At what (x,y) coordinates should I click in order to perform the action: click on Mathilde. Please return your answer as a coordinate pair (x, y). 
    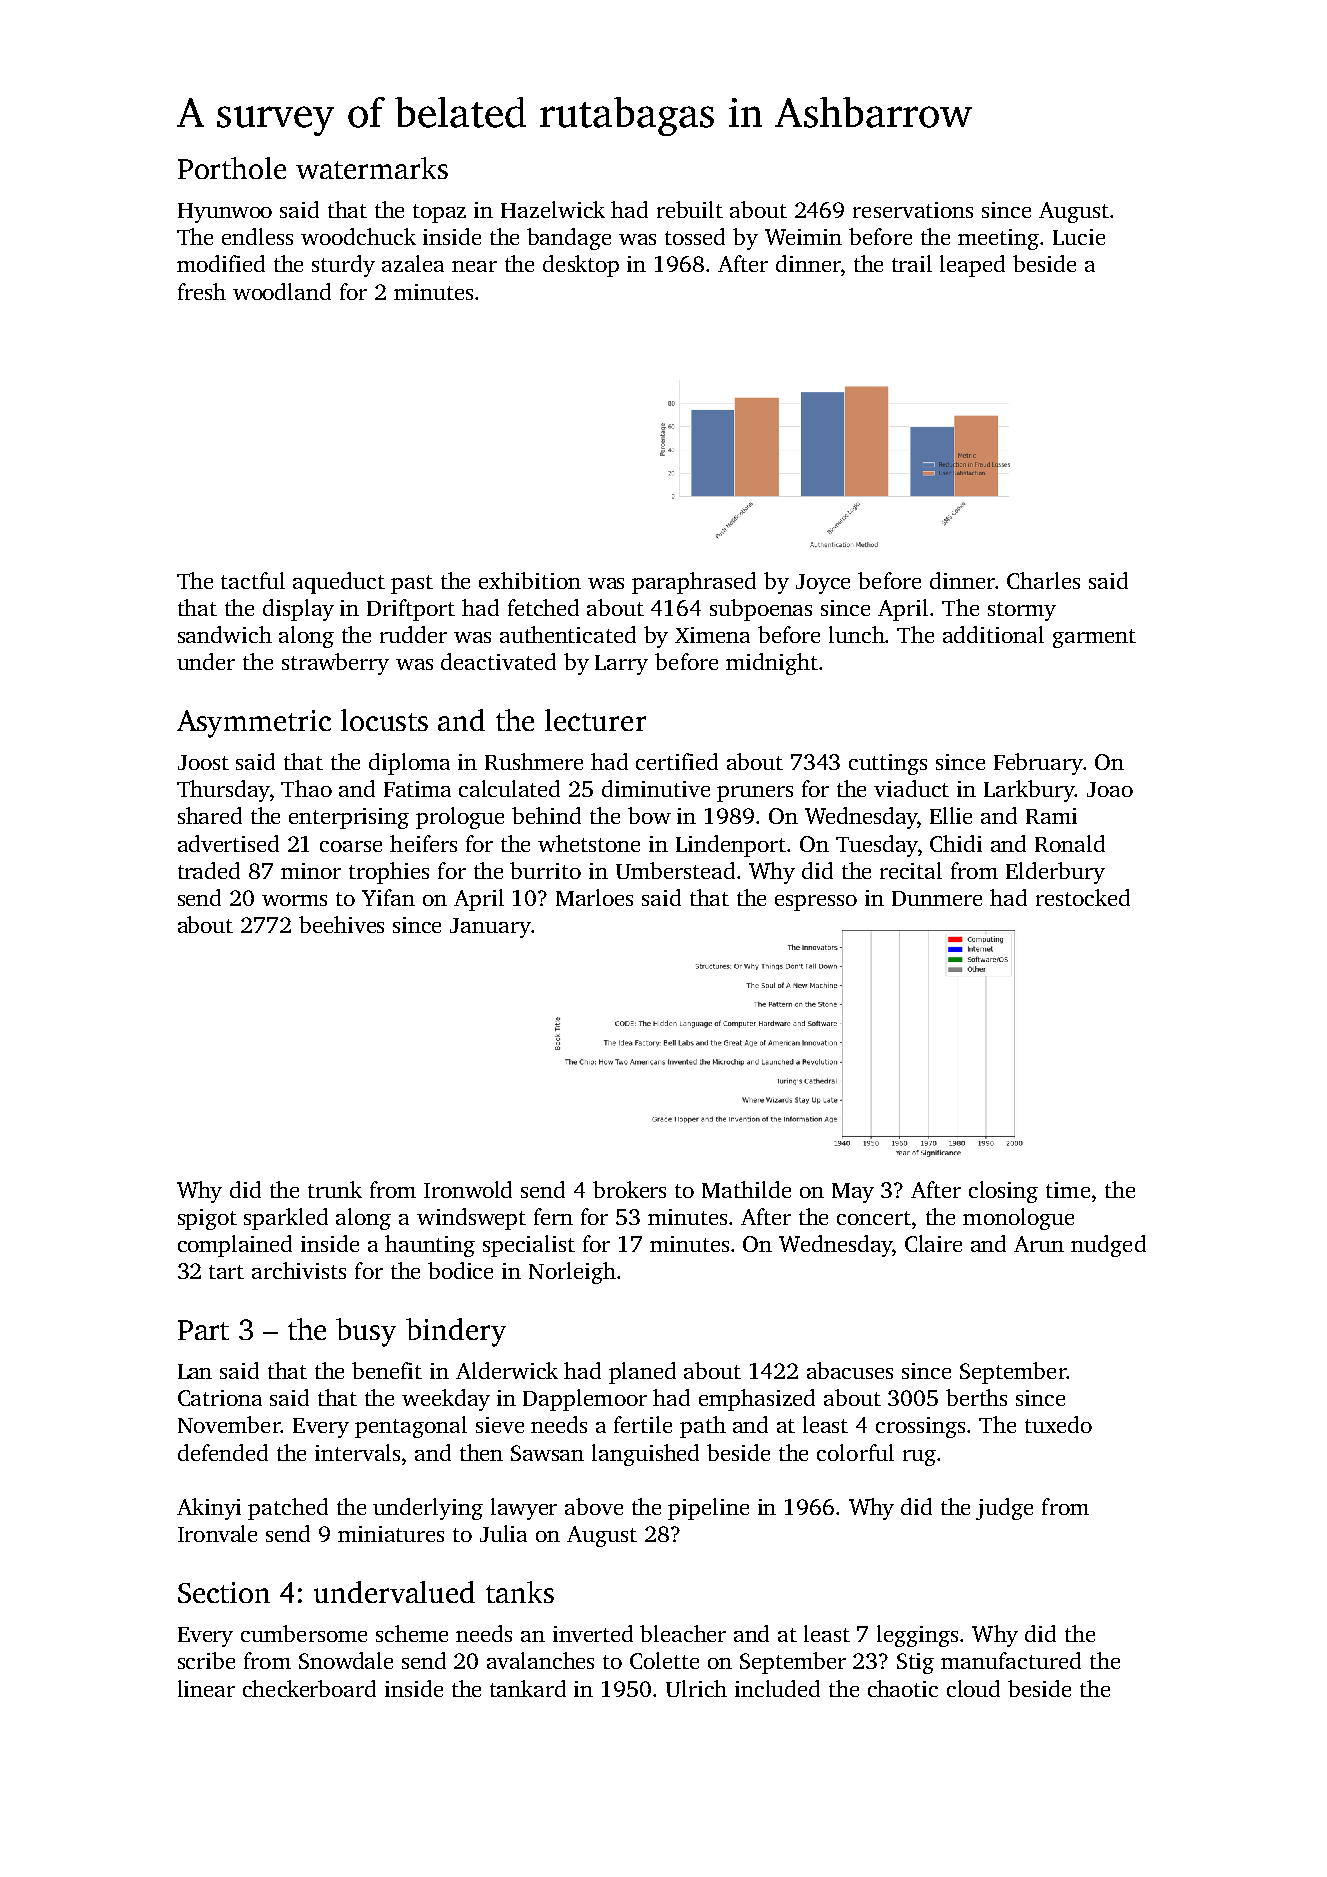
    Looking at the image, I should click on (746, 1189).
